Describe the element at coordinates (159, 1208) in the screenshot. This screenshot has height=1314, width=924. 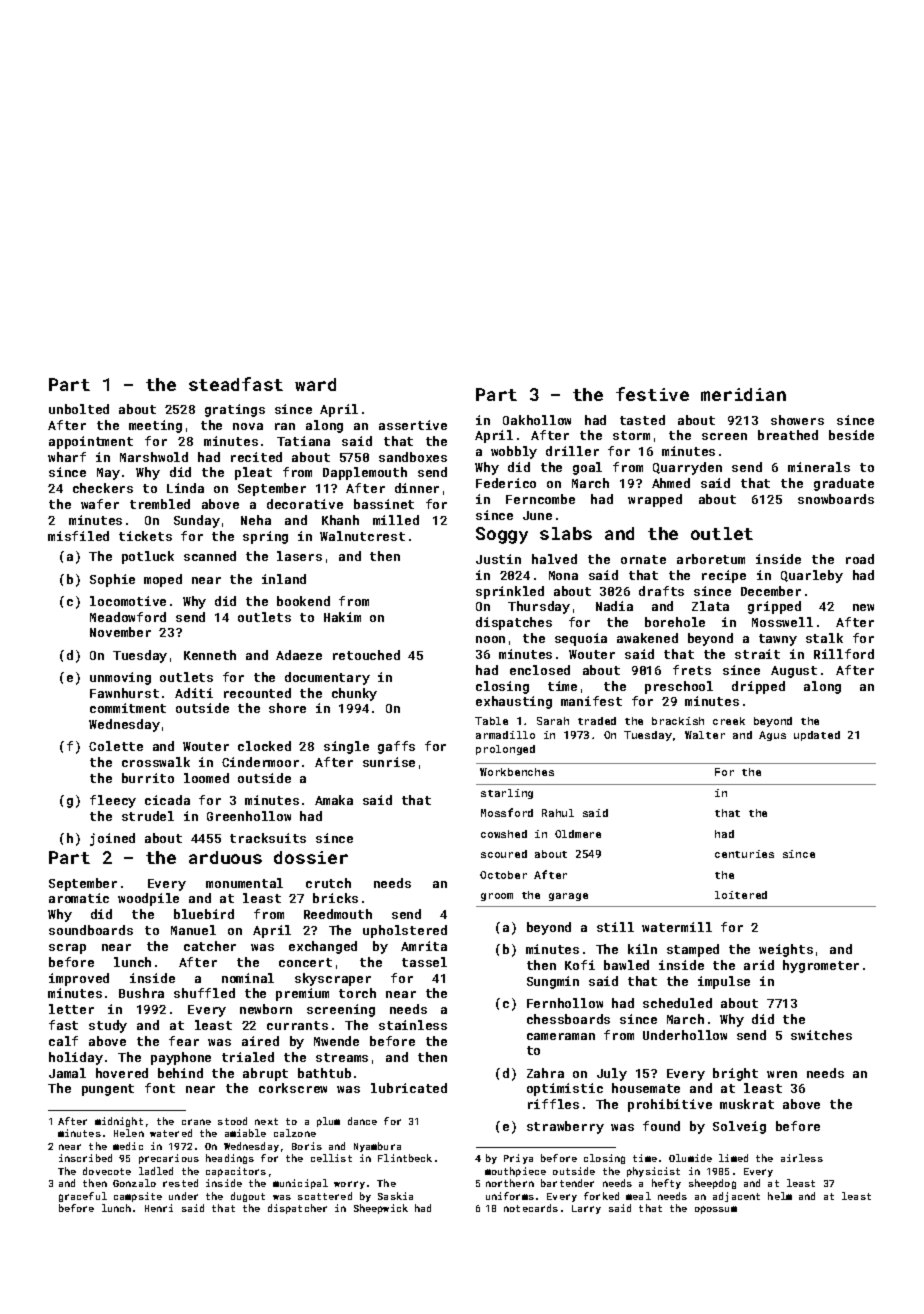
I see `Henri` at that location.
